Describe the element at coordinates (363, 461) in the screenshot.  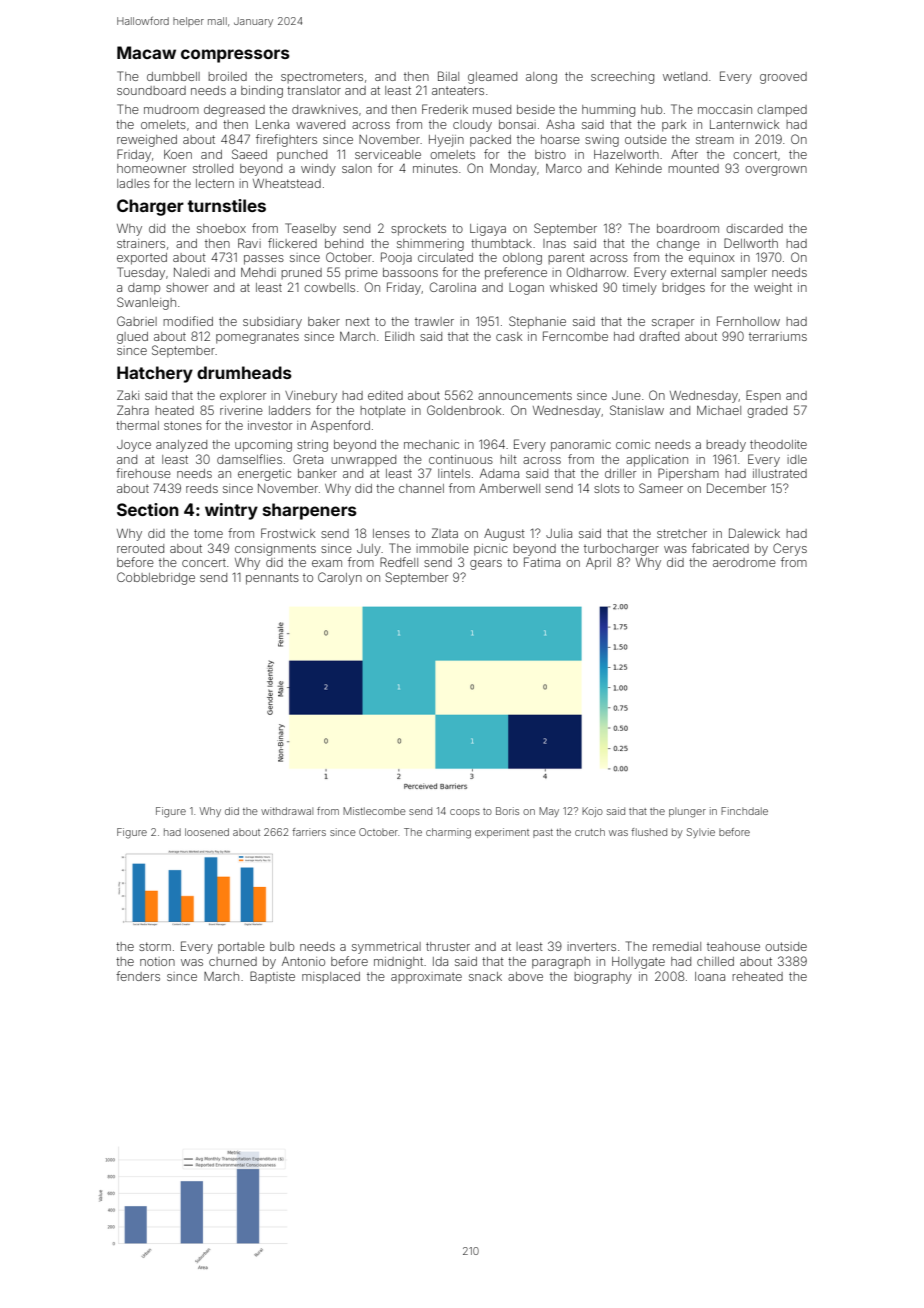
I see `unwrapped` at that location.
